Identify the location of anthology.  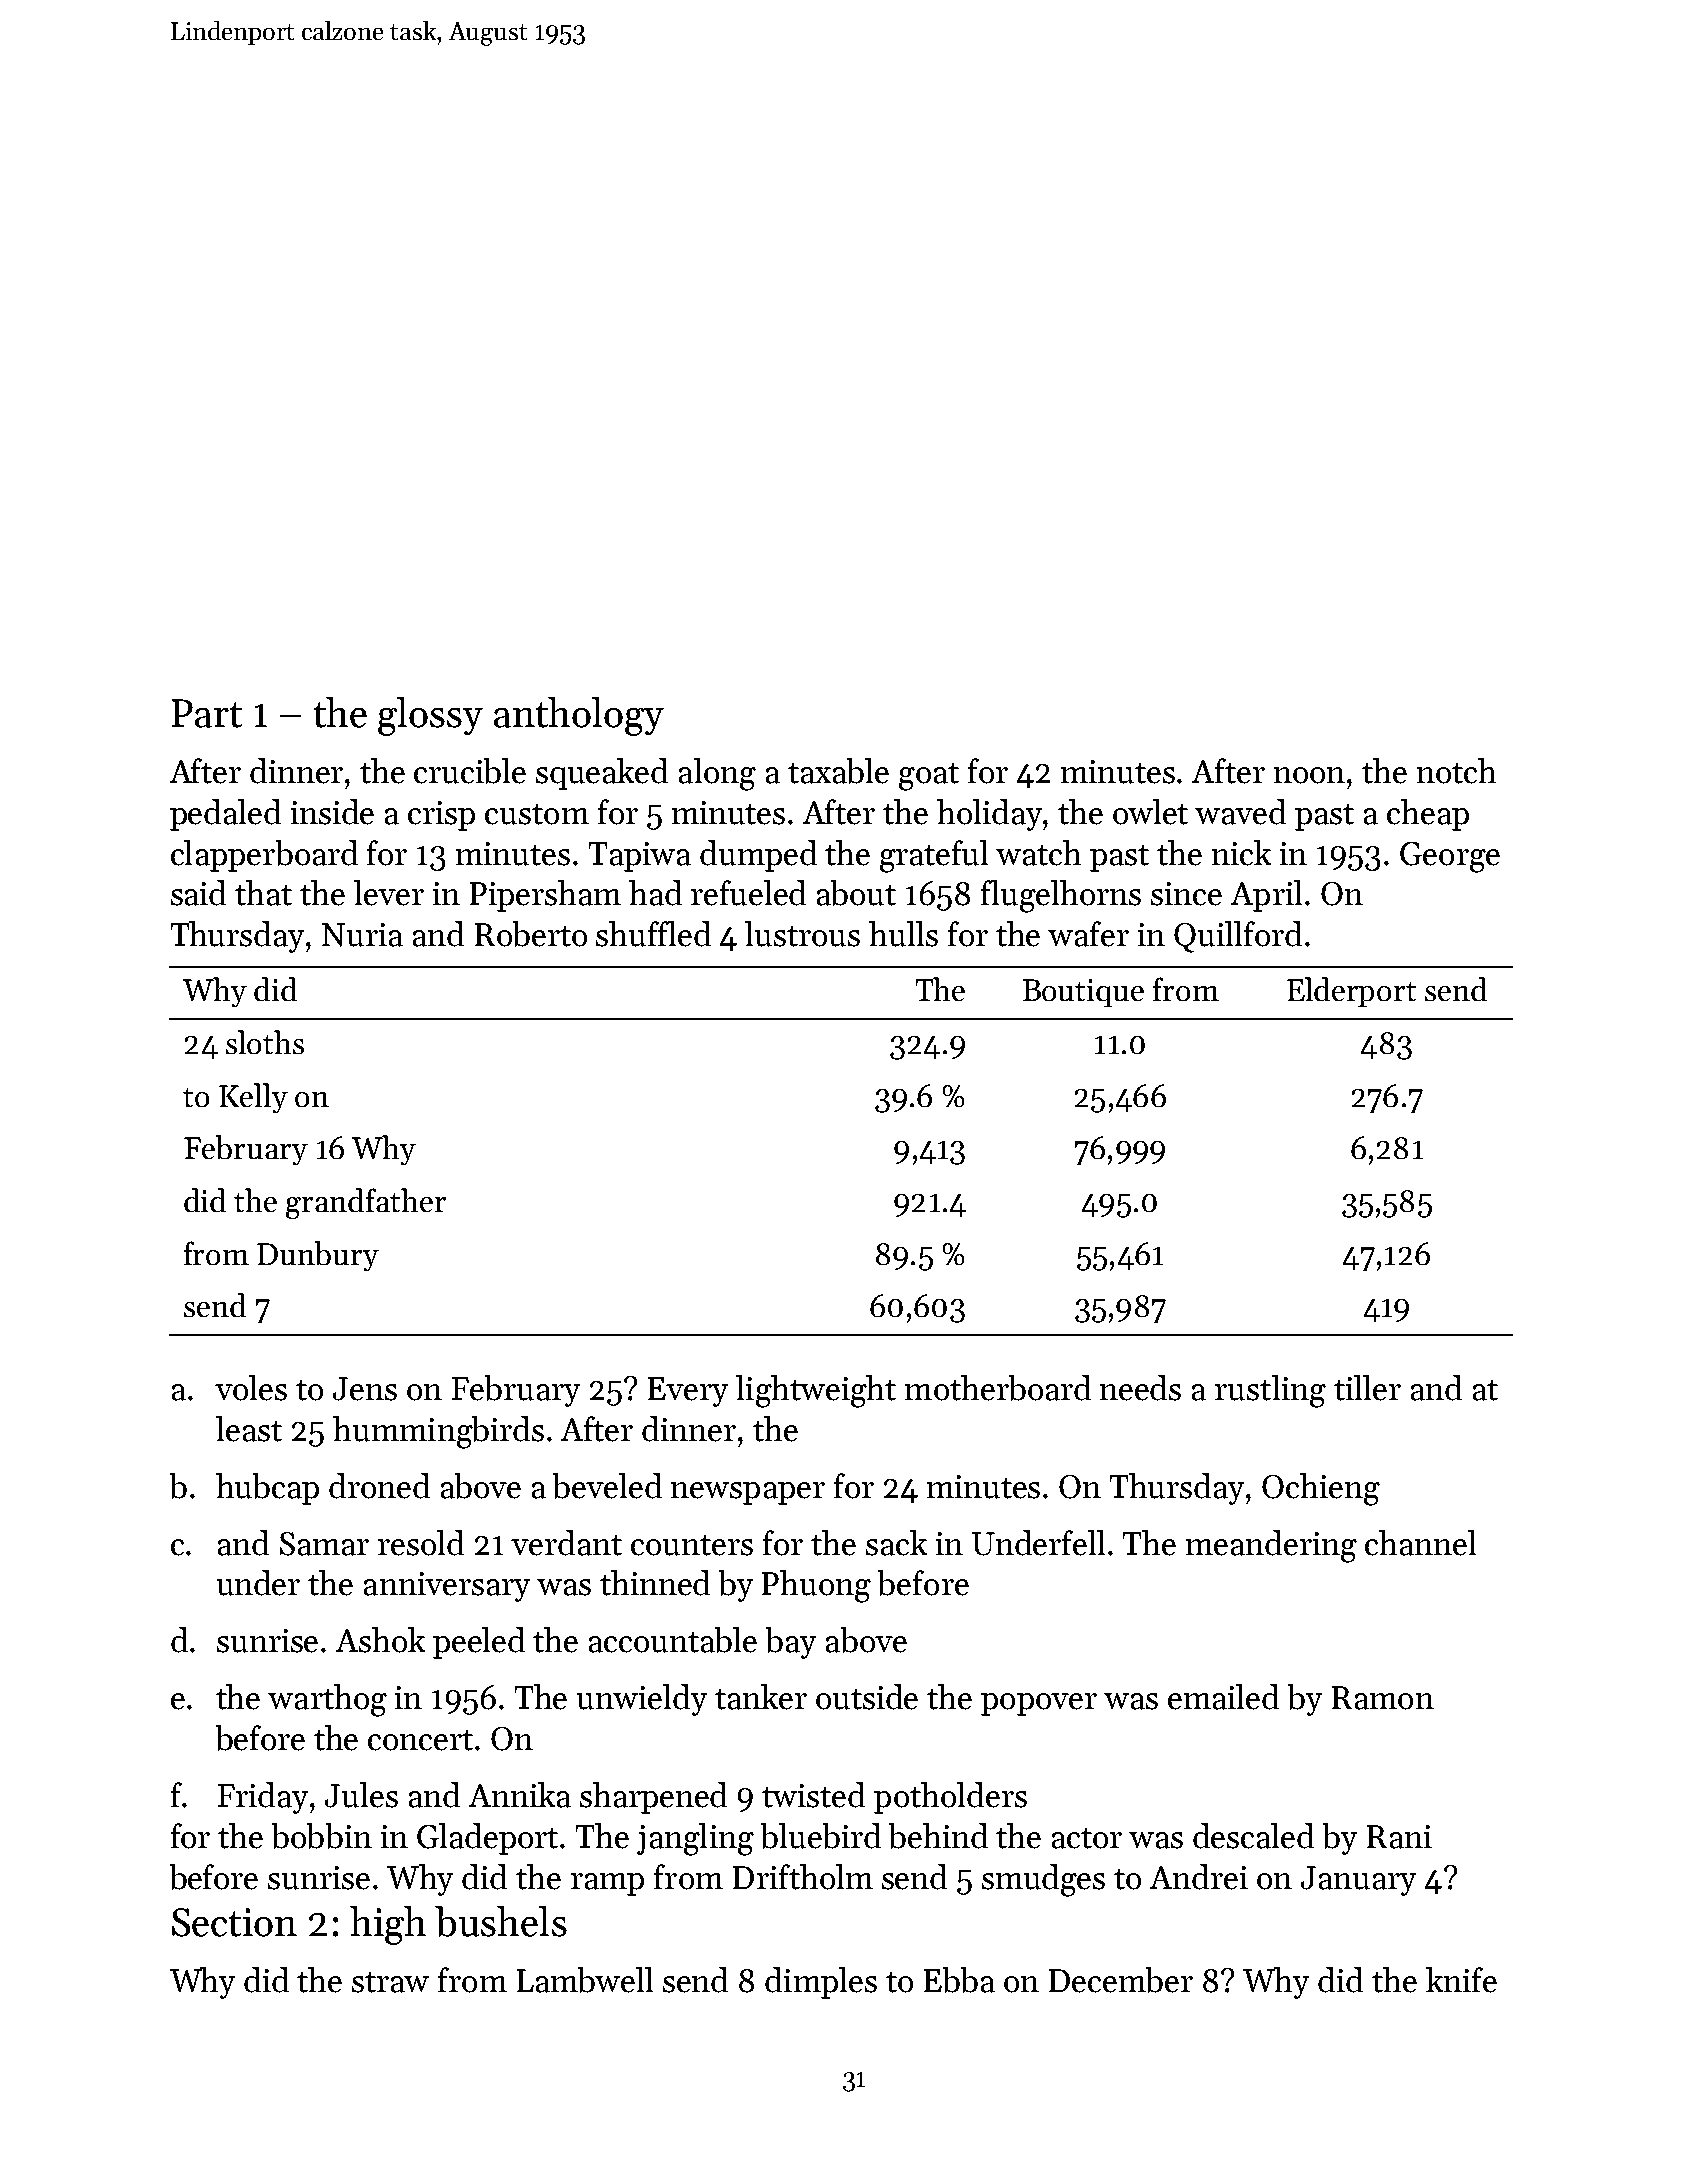
(579, 716).
